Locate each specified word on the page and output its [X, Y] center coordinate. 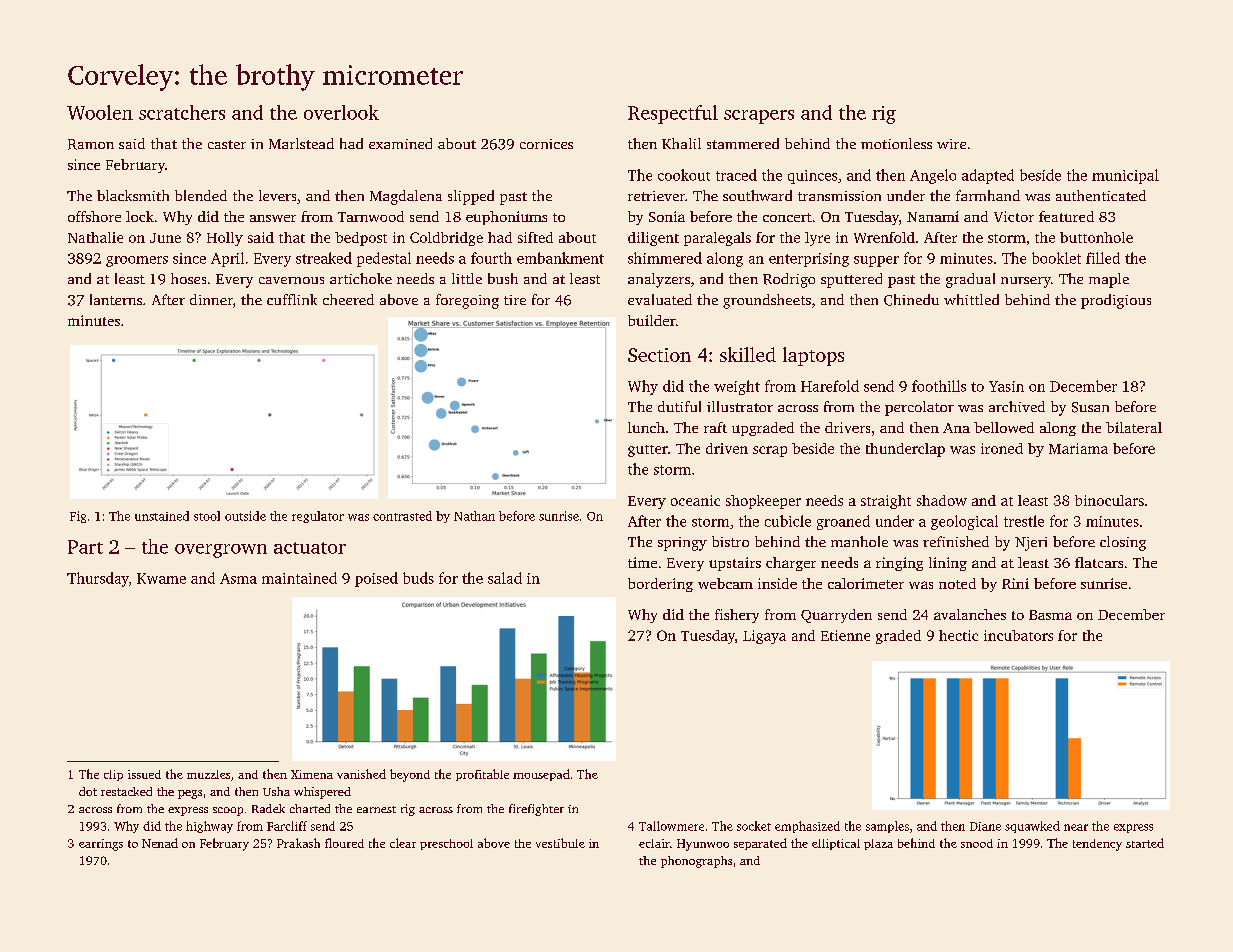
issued [144, 774]
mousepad [541, 775]
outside [245, 516]
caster [227, 144]
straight [886, 502]
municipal [1125, 176]
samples [887, 827]
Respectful [673, 114]
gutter [648, 451]
